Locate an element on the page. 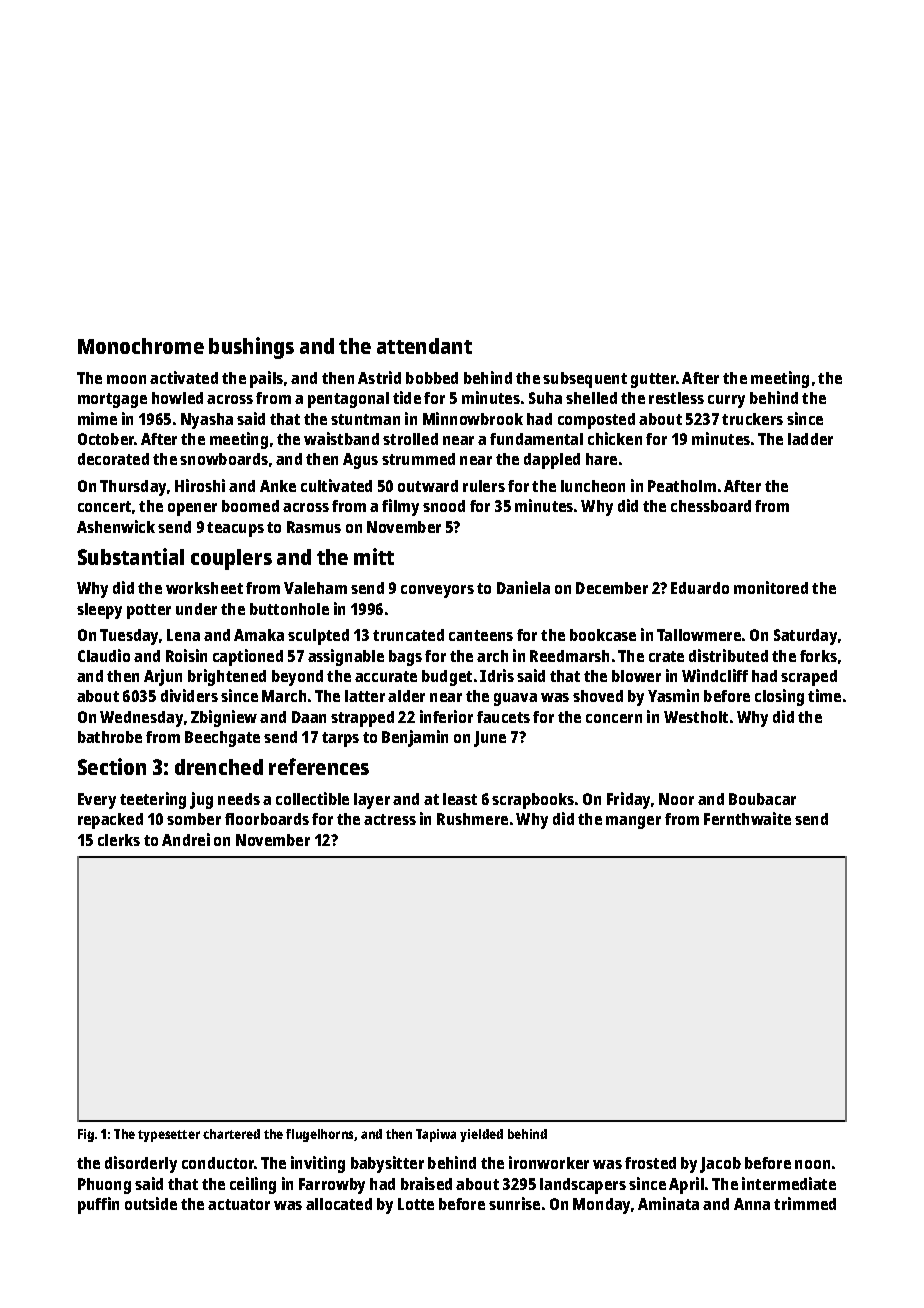  Monochrome is located at coordinates (141, 346).
